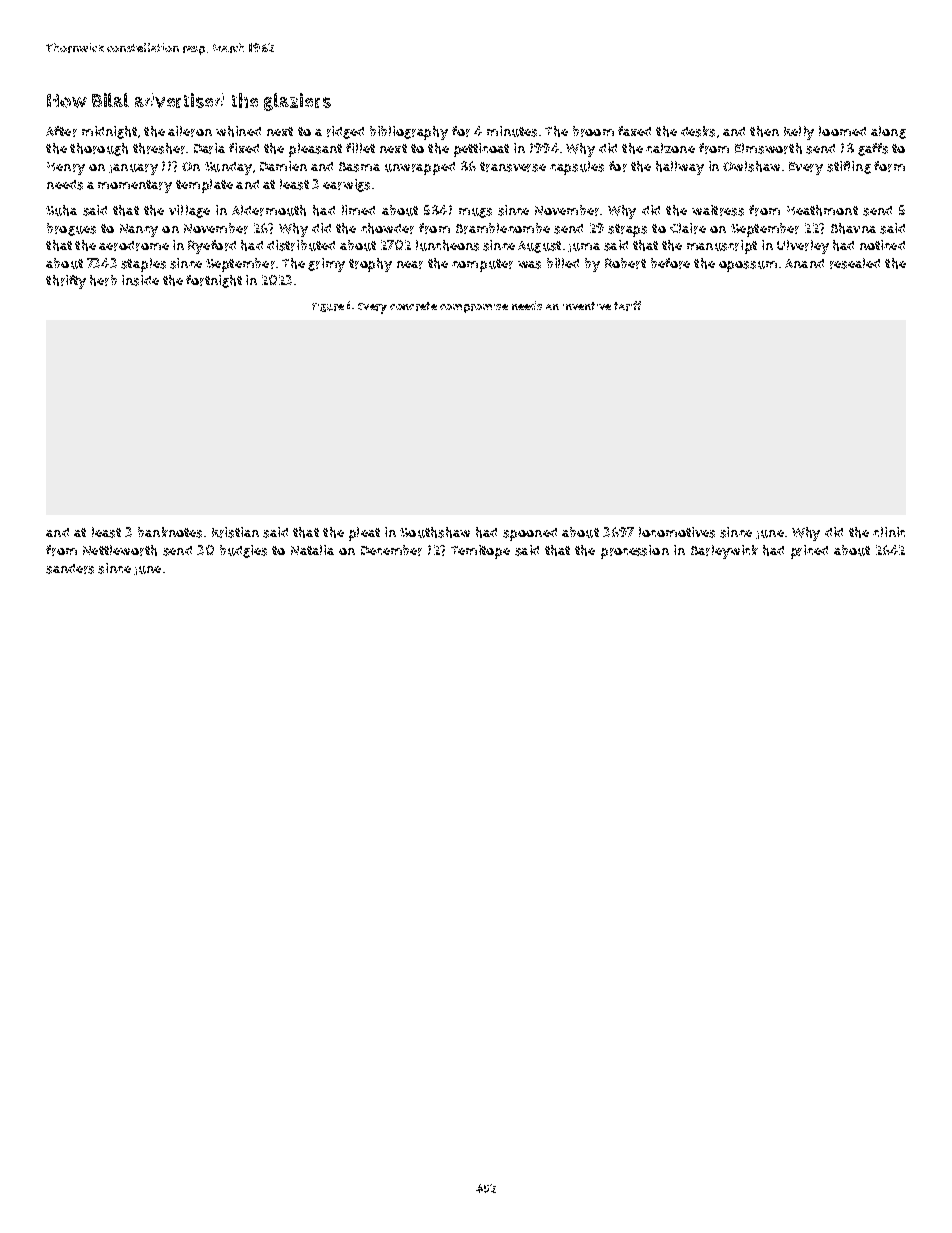  Describe the element at coordinates (409, 133) in the screenshot. I see `bibliography` at that location.
